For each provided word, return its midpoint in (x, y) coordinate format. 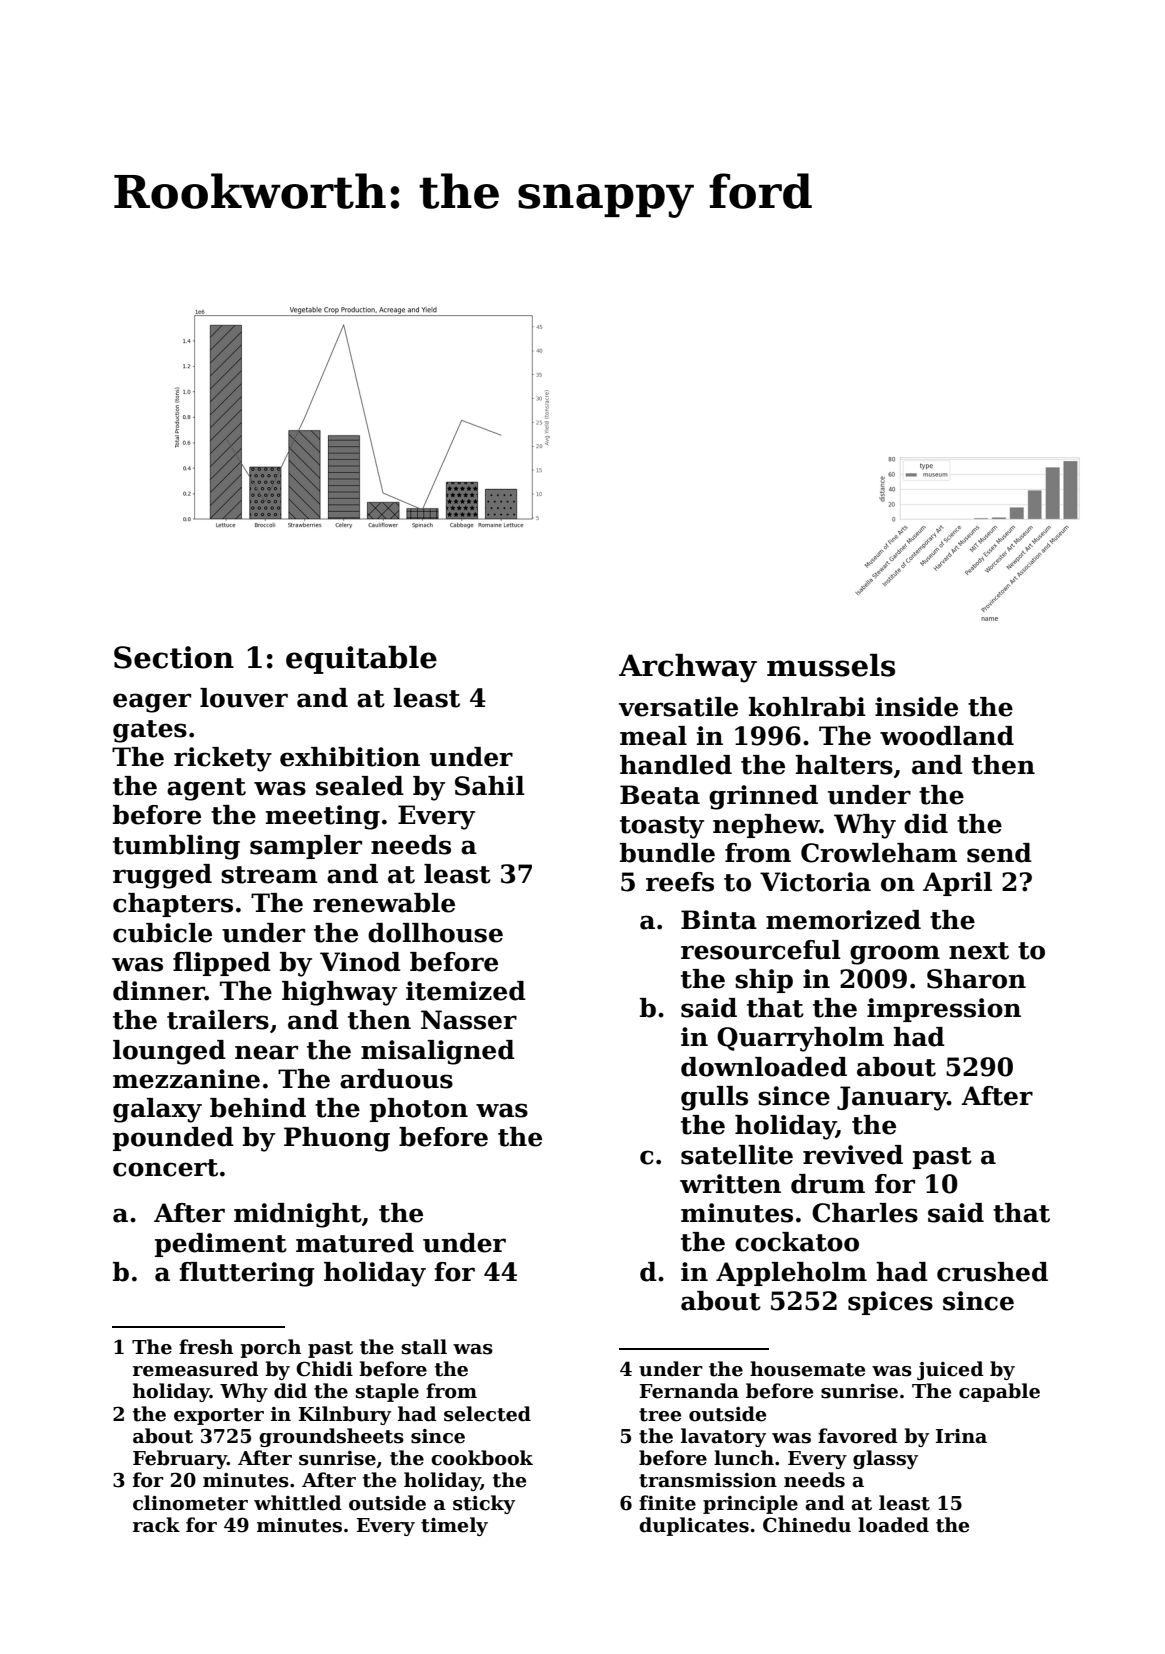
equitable (361, 660)
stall (424, 1347)
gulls (714, 1098)
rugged (162, 876)
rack (156, 1525)
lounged (169, 1052)
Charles (865, 1213)
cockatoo (797, 1242)
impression (944, 1010)
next (979, 951)
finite (667, 1503)
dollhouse (435, 933)
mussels (831, 665)
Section (174, 657)
